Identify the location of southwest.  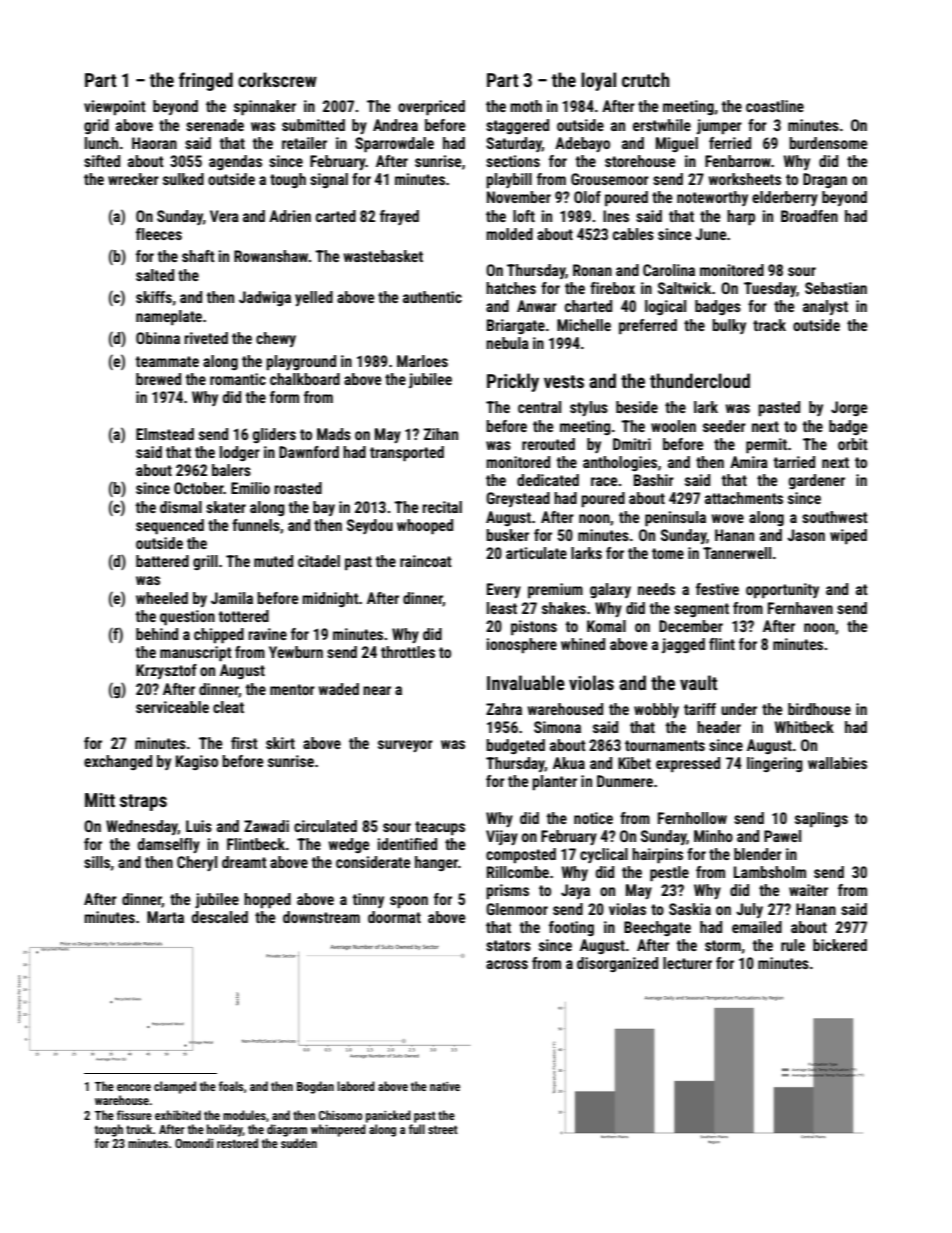
(835, 517).
